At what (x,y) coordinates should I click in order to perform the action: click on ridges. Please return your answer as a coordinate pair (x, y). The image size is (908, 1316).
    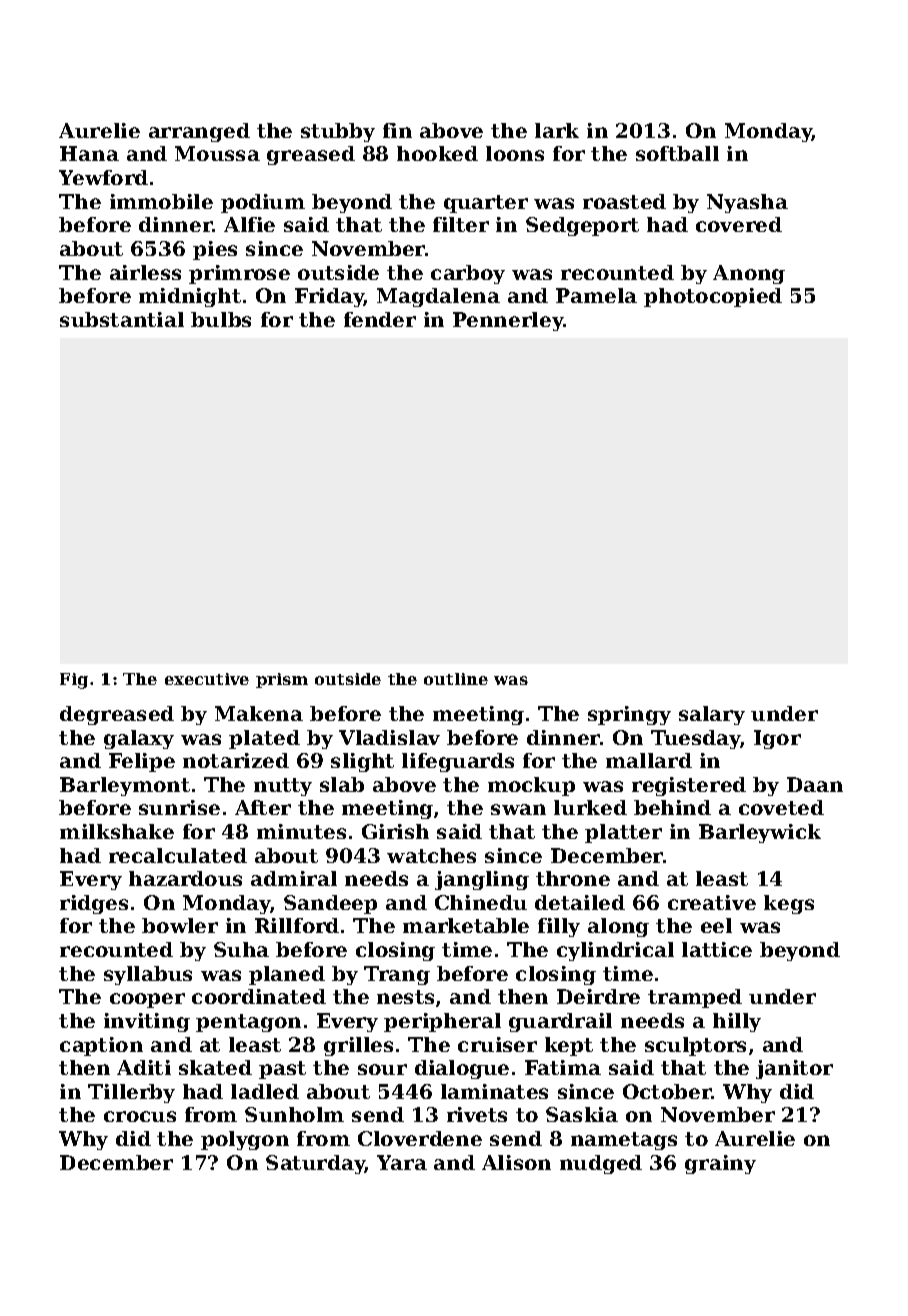
    Looking at the image, I should click on (94, 904).
